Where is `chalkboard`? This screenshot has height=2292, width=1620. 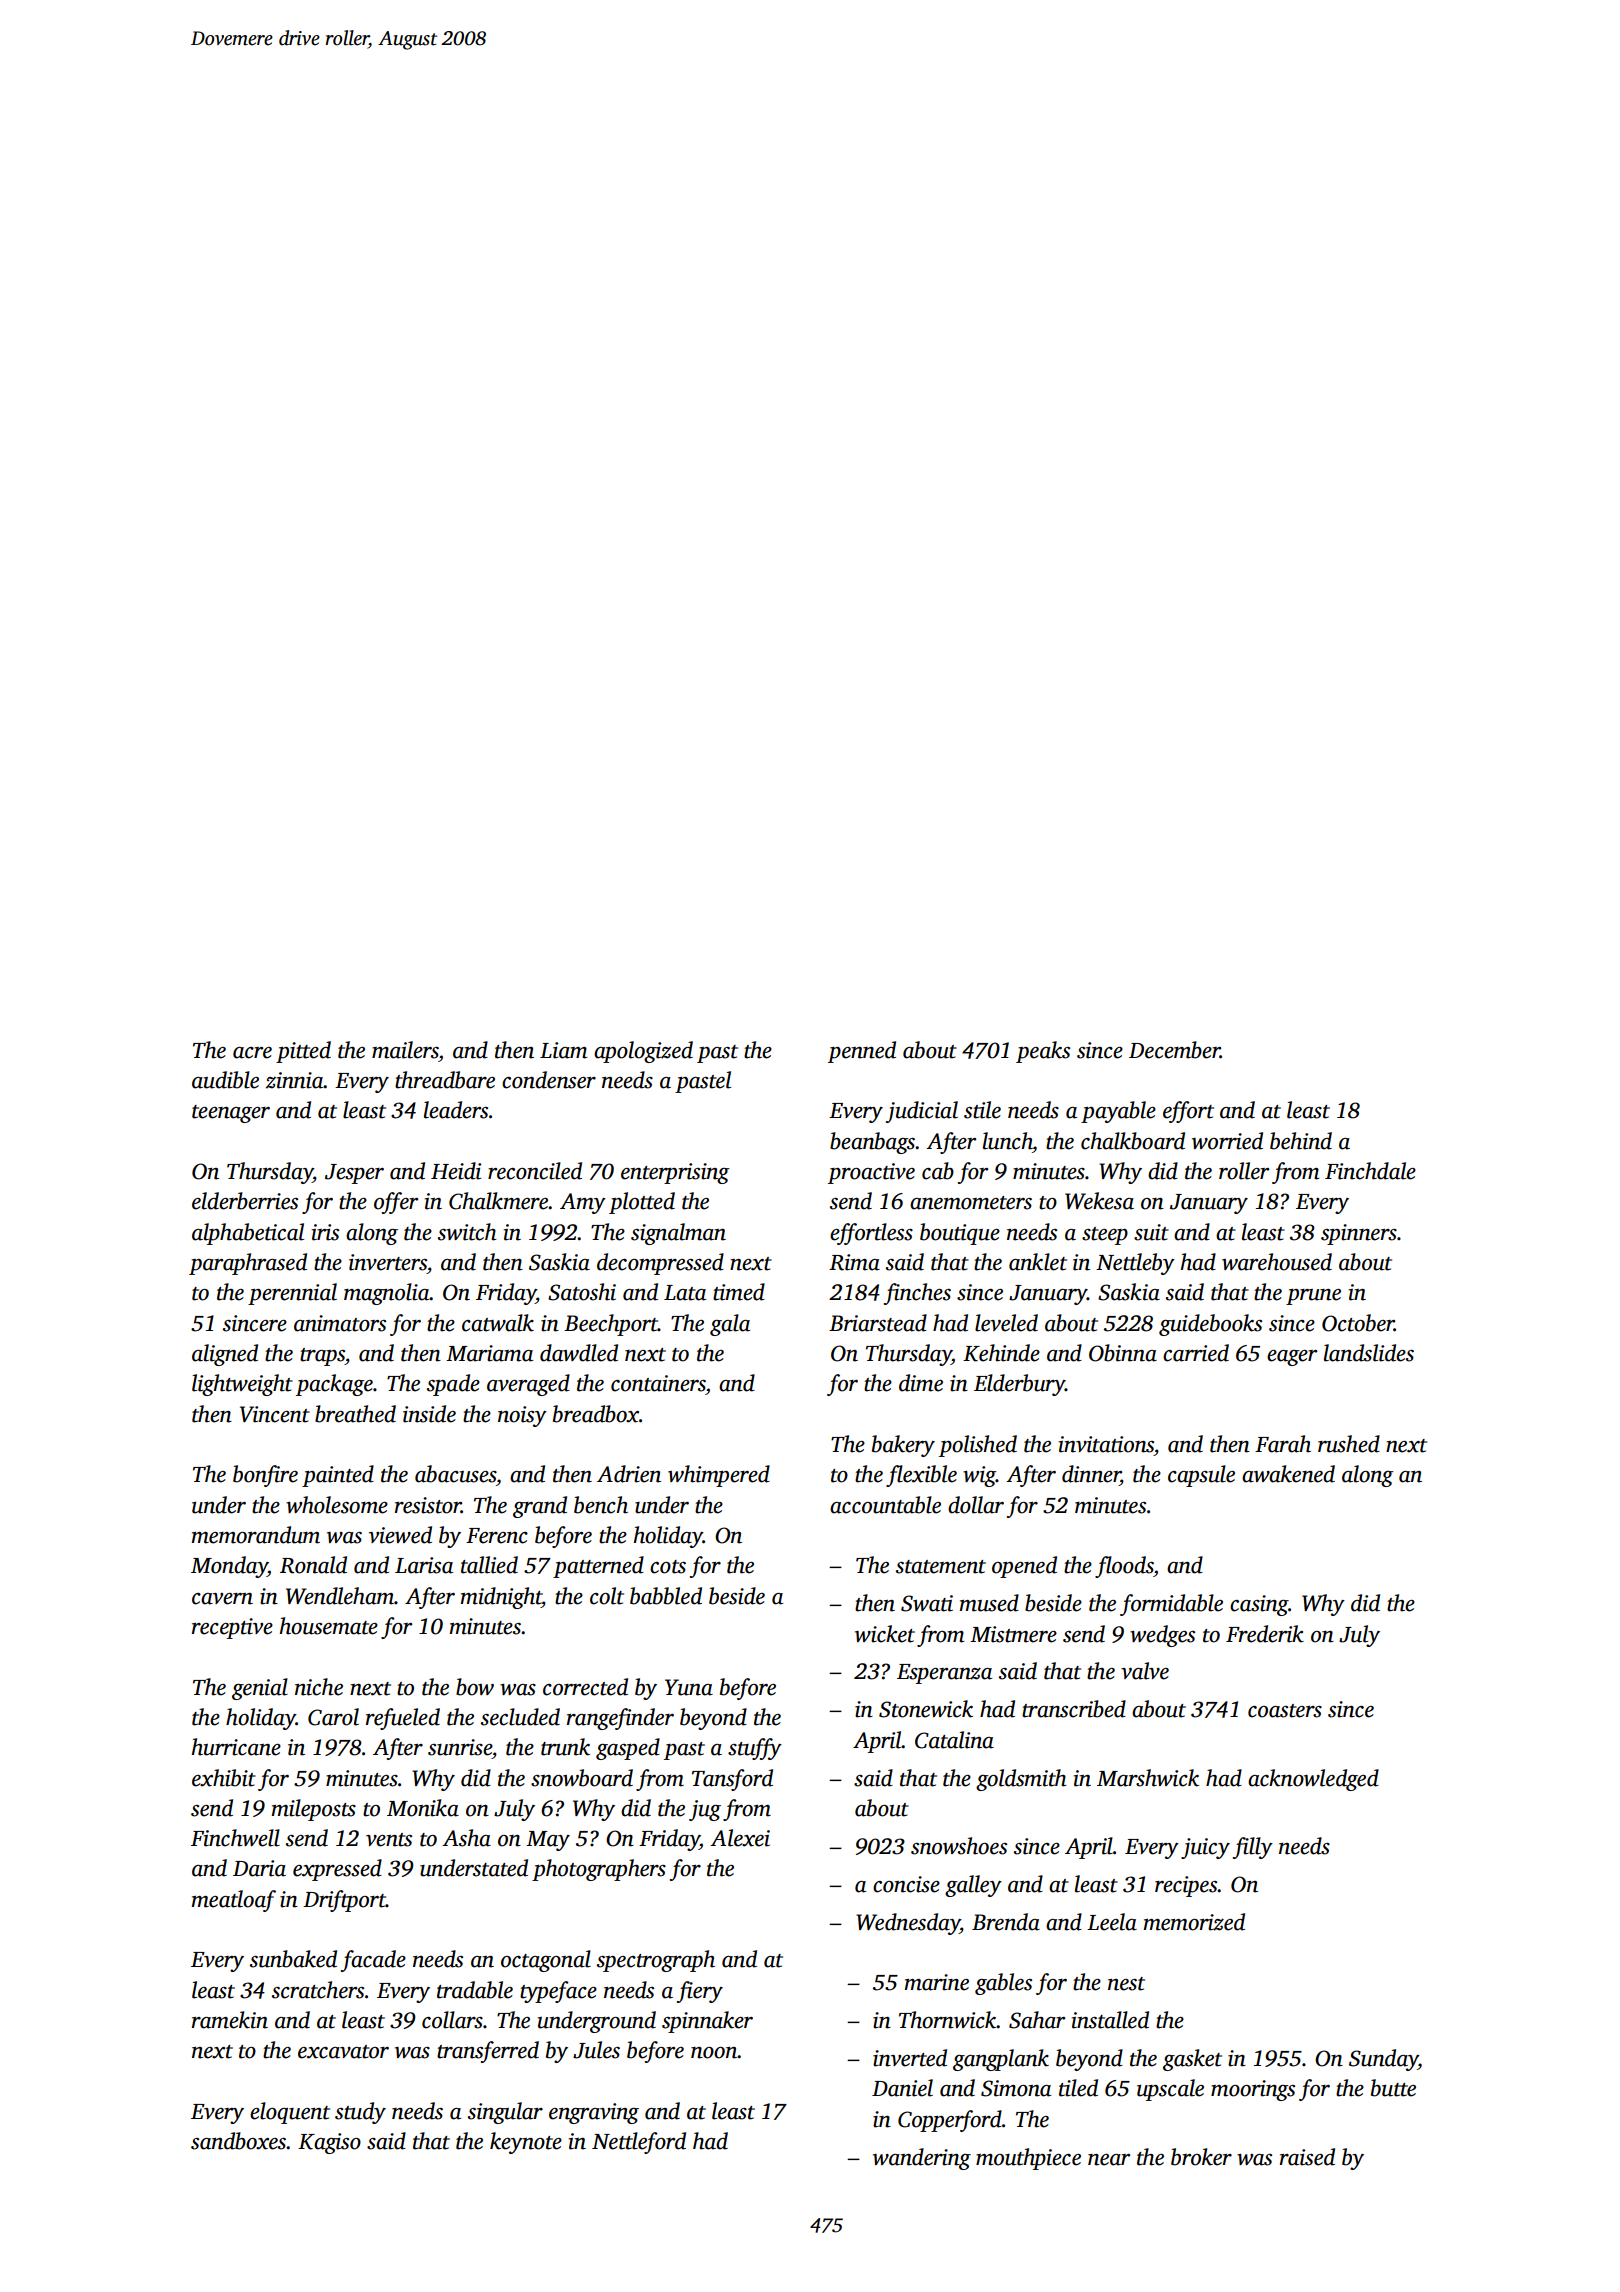
chalkboard is located at coordinates (1133, 1141).
